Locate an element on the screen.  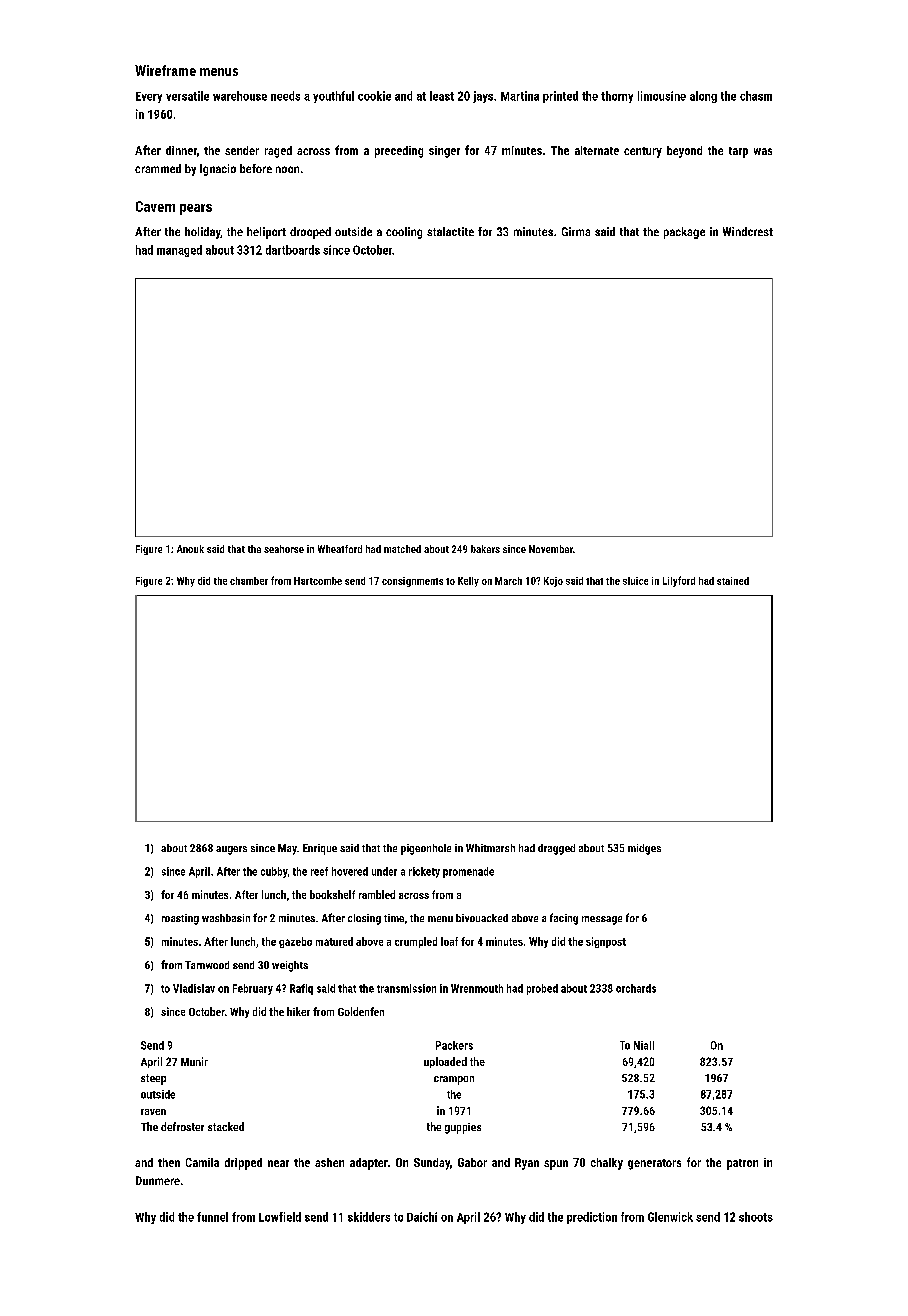
seahorse is located at coordinates (284, 549).
